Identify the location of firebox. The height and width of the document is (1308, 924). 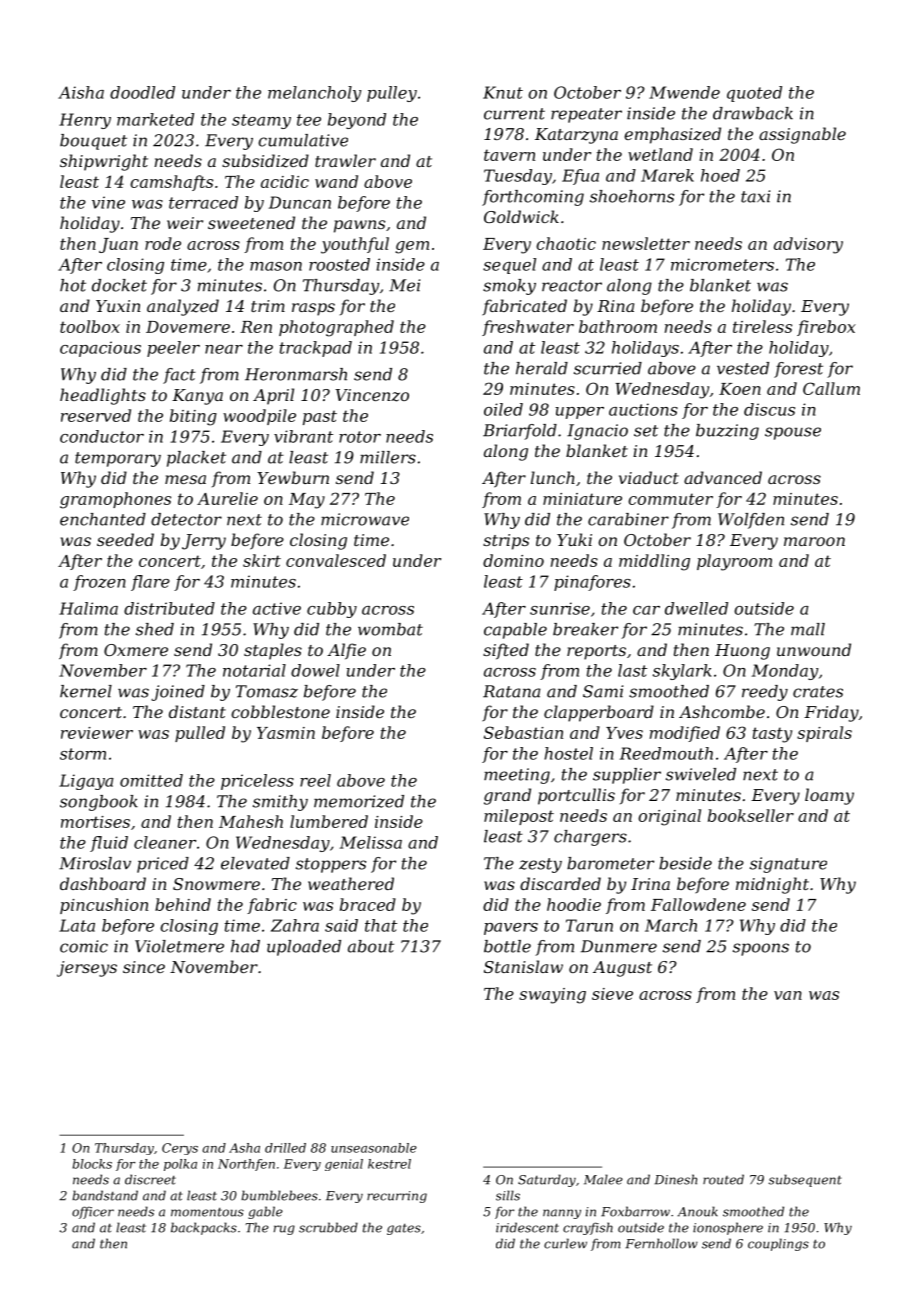
(826, 328).
